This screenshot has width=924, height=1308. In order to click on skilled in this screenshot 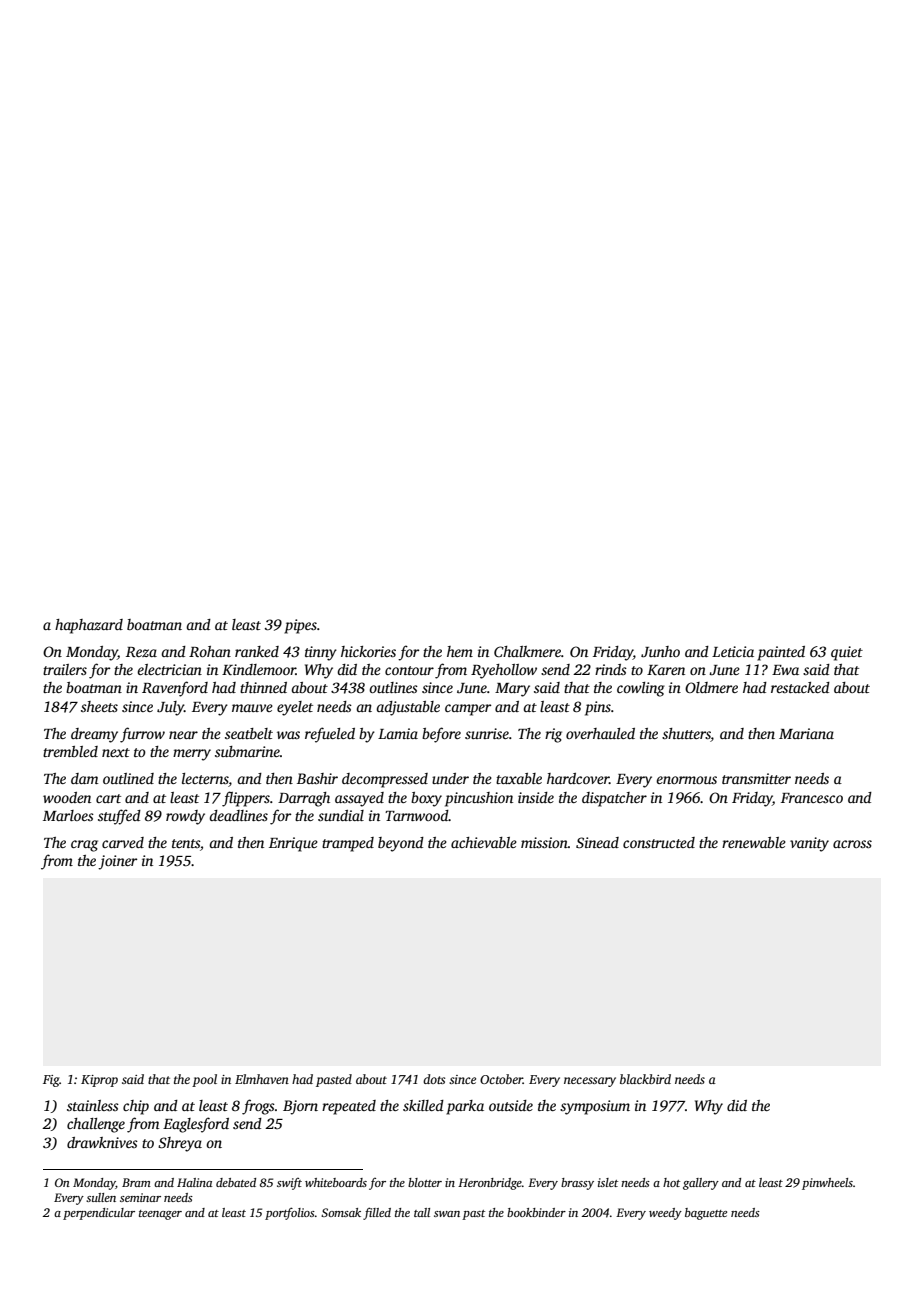, I will do `click(423, 1105)`.
